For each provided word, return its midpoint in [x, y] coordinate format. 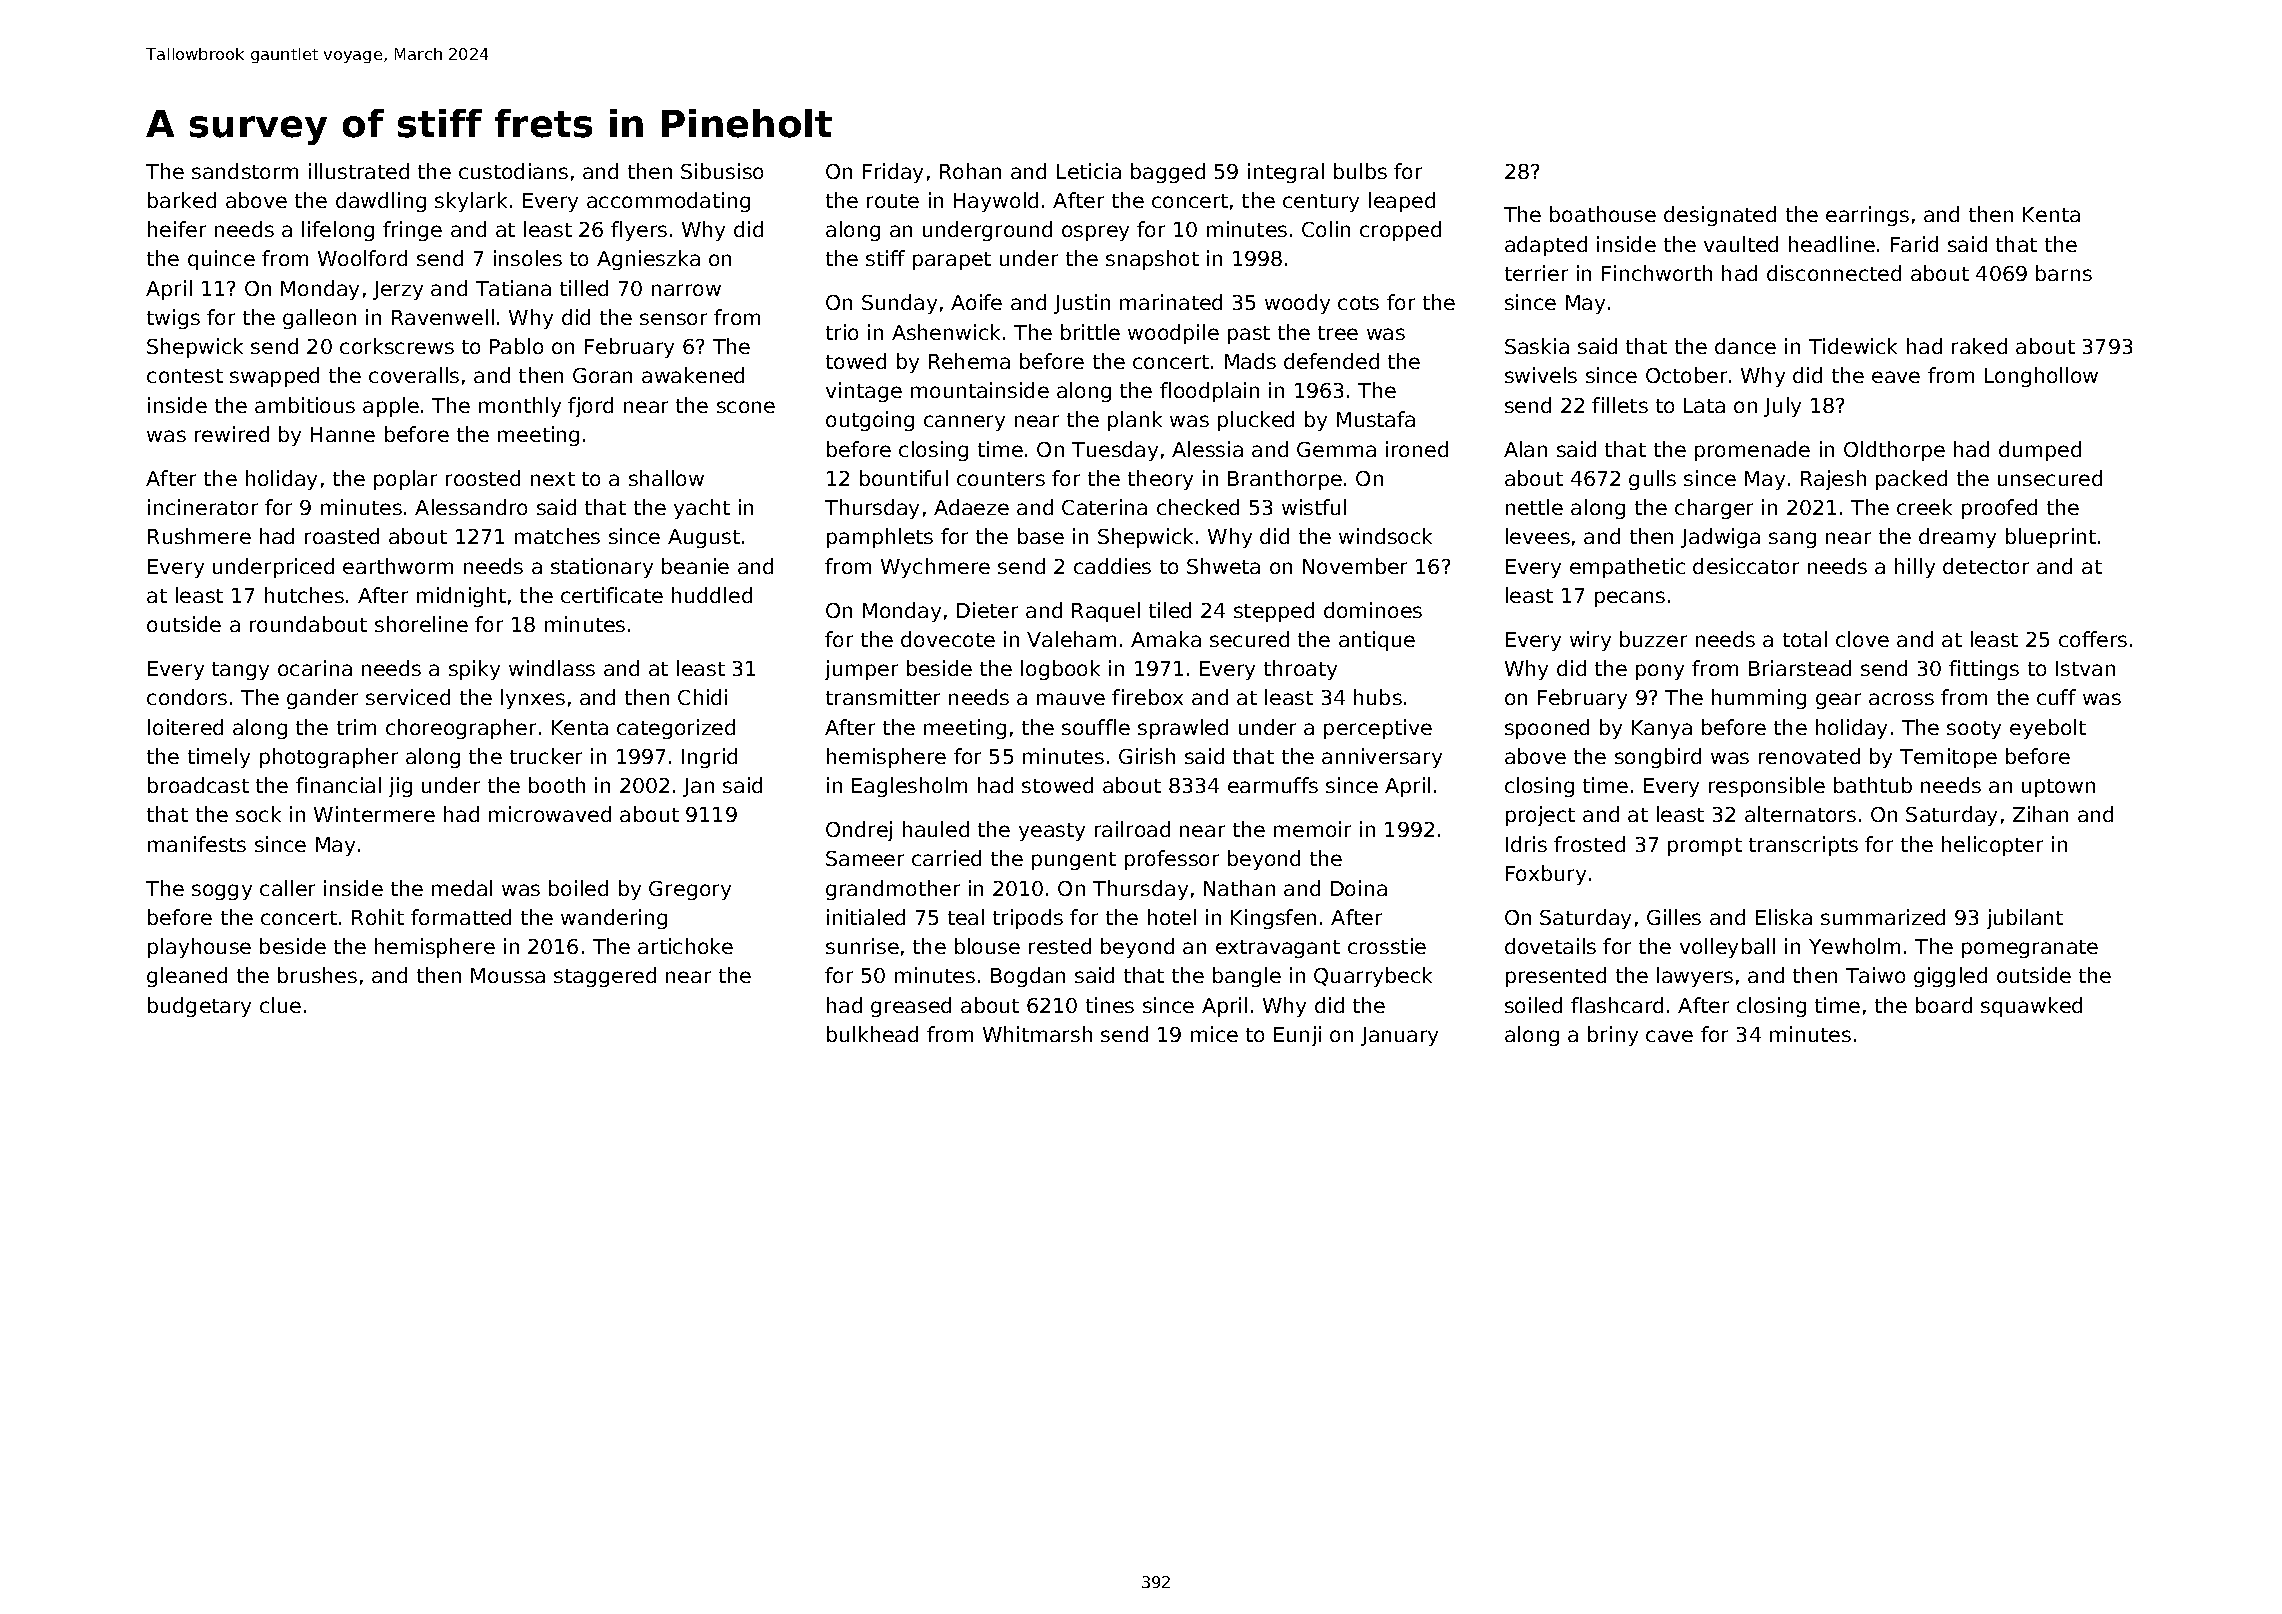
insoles [528, 258]
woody [1297, 304]
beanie [695, 566]
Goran [602, 375]
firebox [1147, 697]
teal [966, 917]
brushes [317, 975]
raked [1979, 346]
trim [356, 727]
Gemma [1336, 449]
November [1355, 566]
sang [1792, 540]
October [1686, 375]
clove [1862, 639]
